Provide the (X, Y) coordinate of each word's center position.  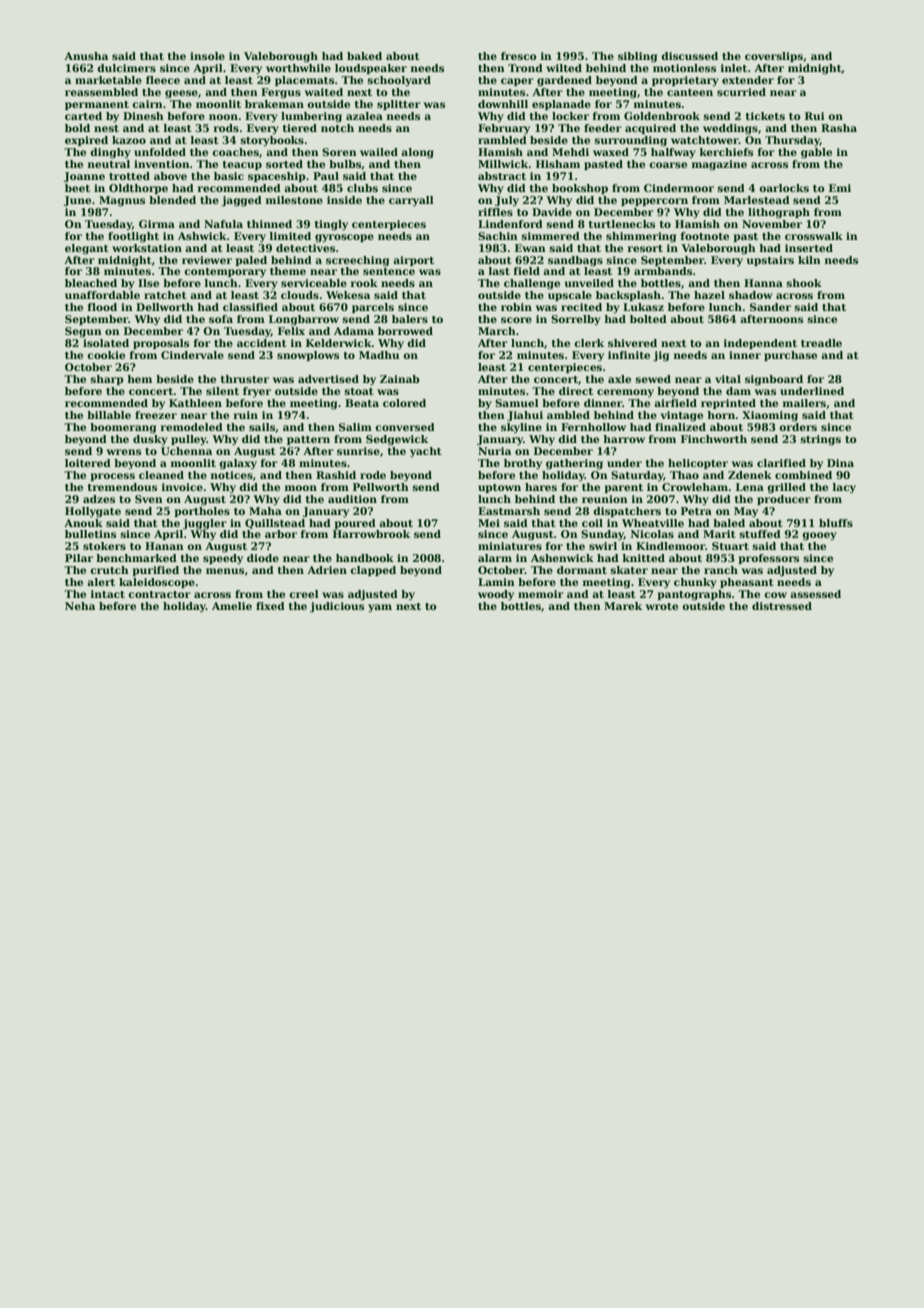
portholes (202, 512)
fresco (519, 56)
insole (207, 56)
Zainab (400, 379)
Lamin (496, 582)
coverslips (774, 57)
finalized (680, 427)
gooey (819, 536)
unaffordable (102, 295)
